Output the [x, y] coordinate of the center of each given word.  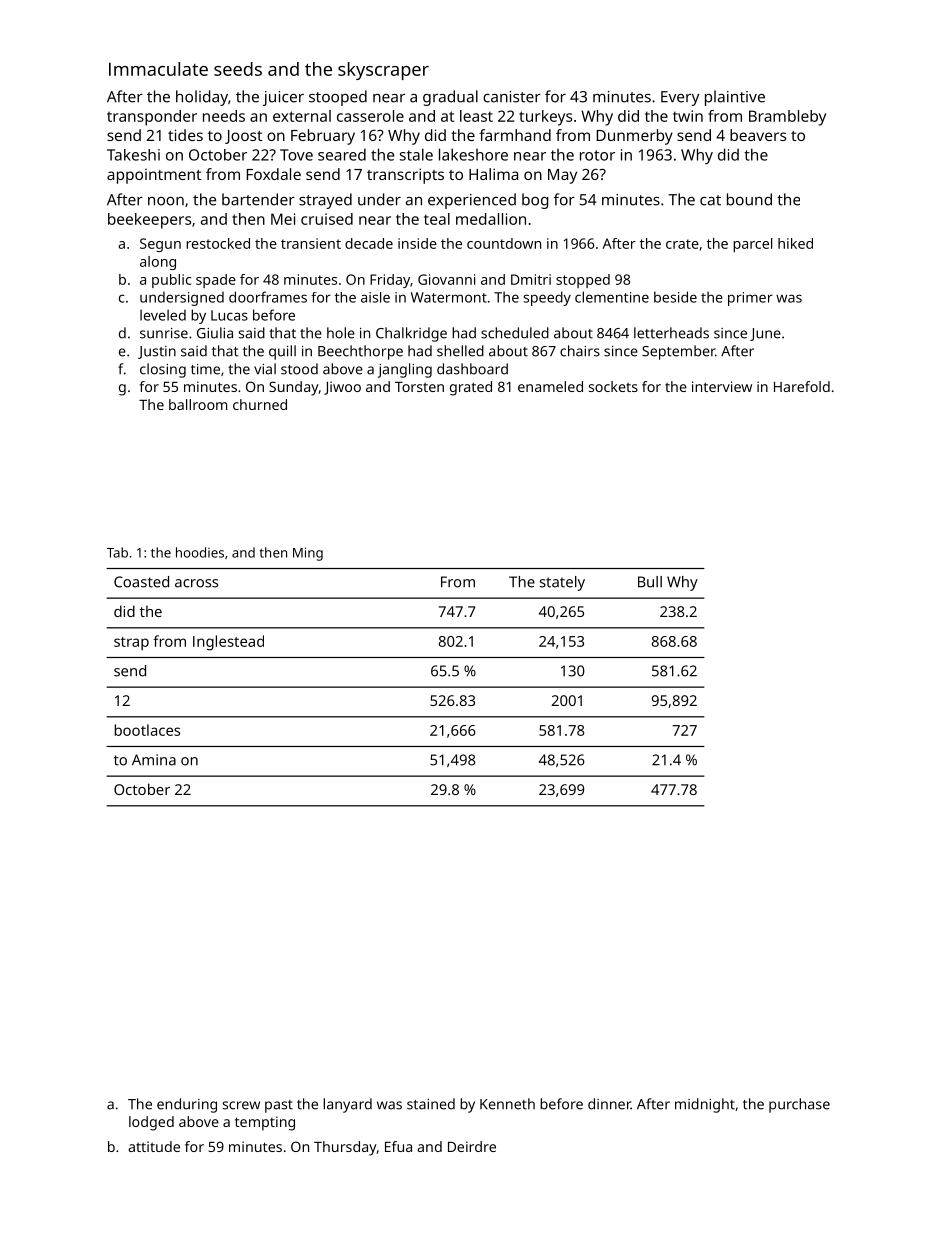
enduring [187, 1105]
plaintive [735, 98]
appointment [154, 176]
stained [431, 1104]
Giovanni [446, 279]
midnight [705, 1105]
